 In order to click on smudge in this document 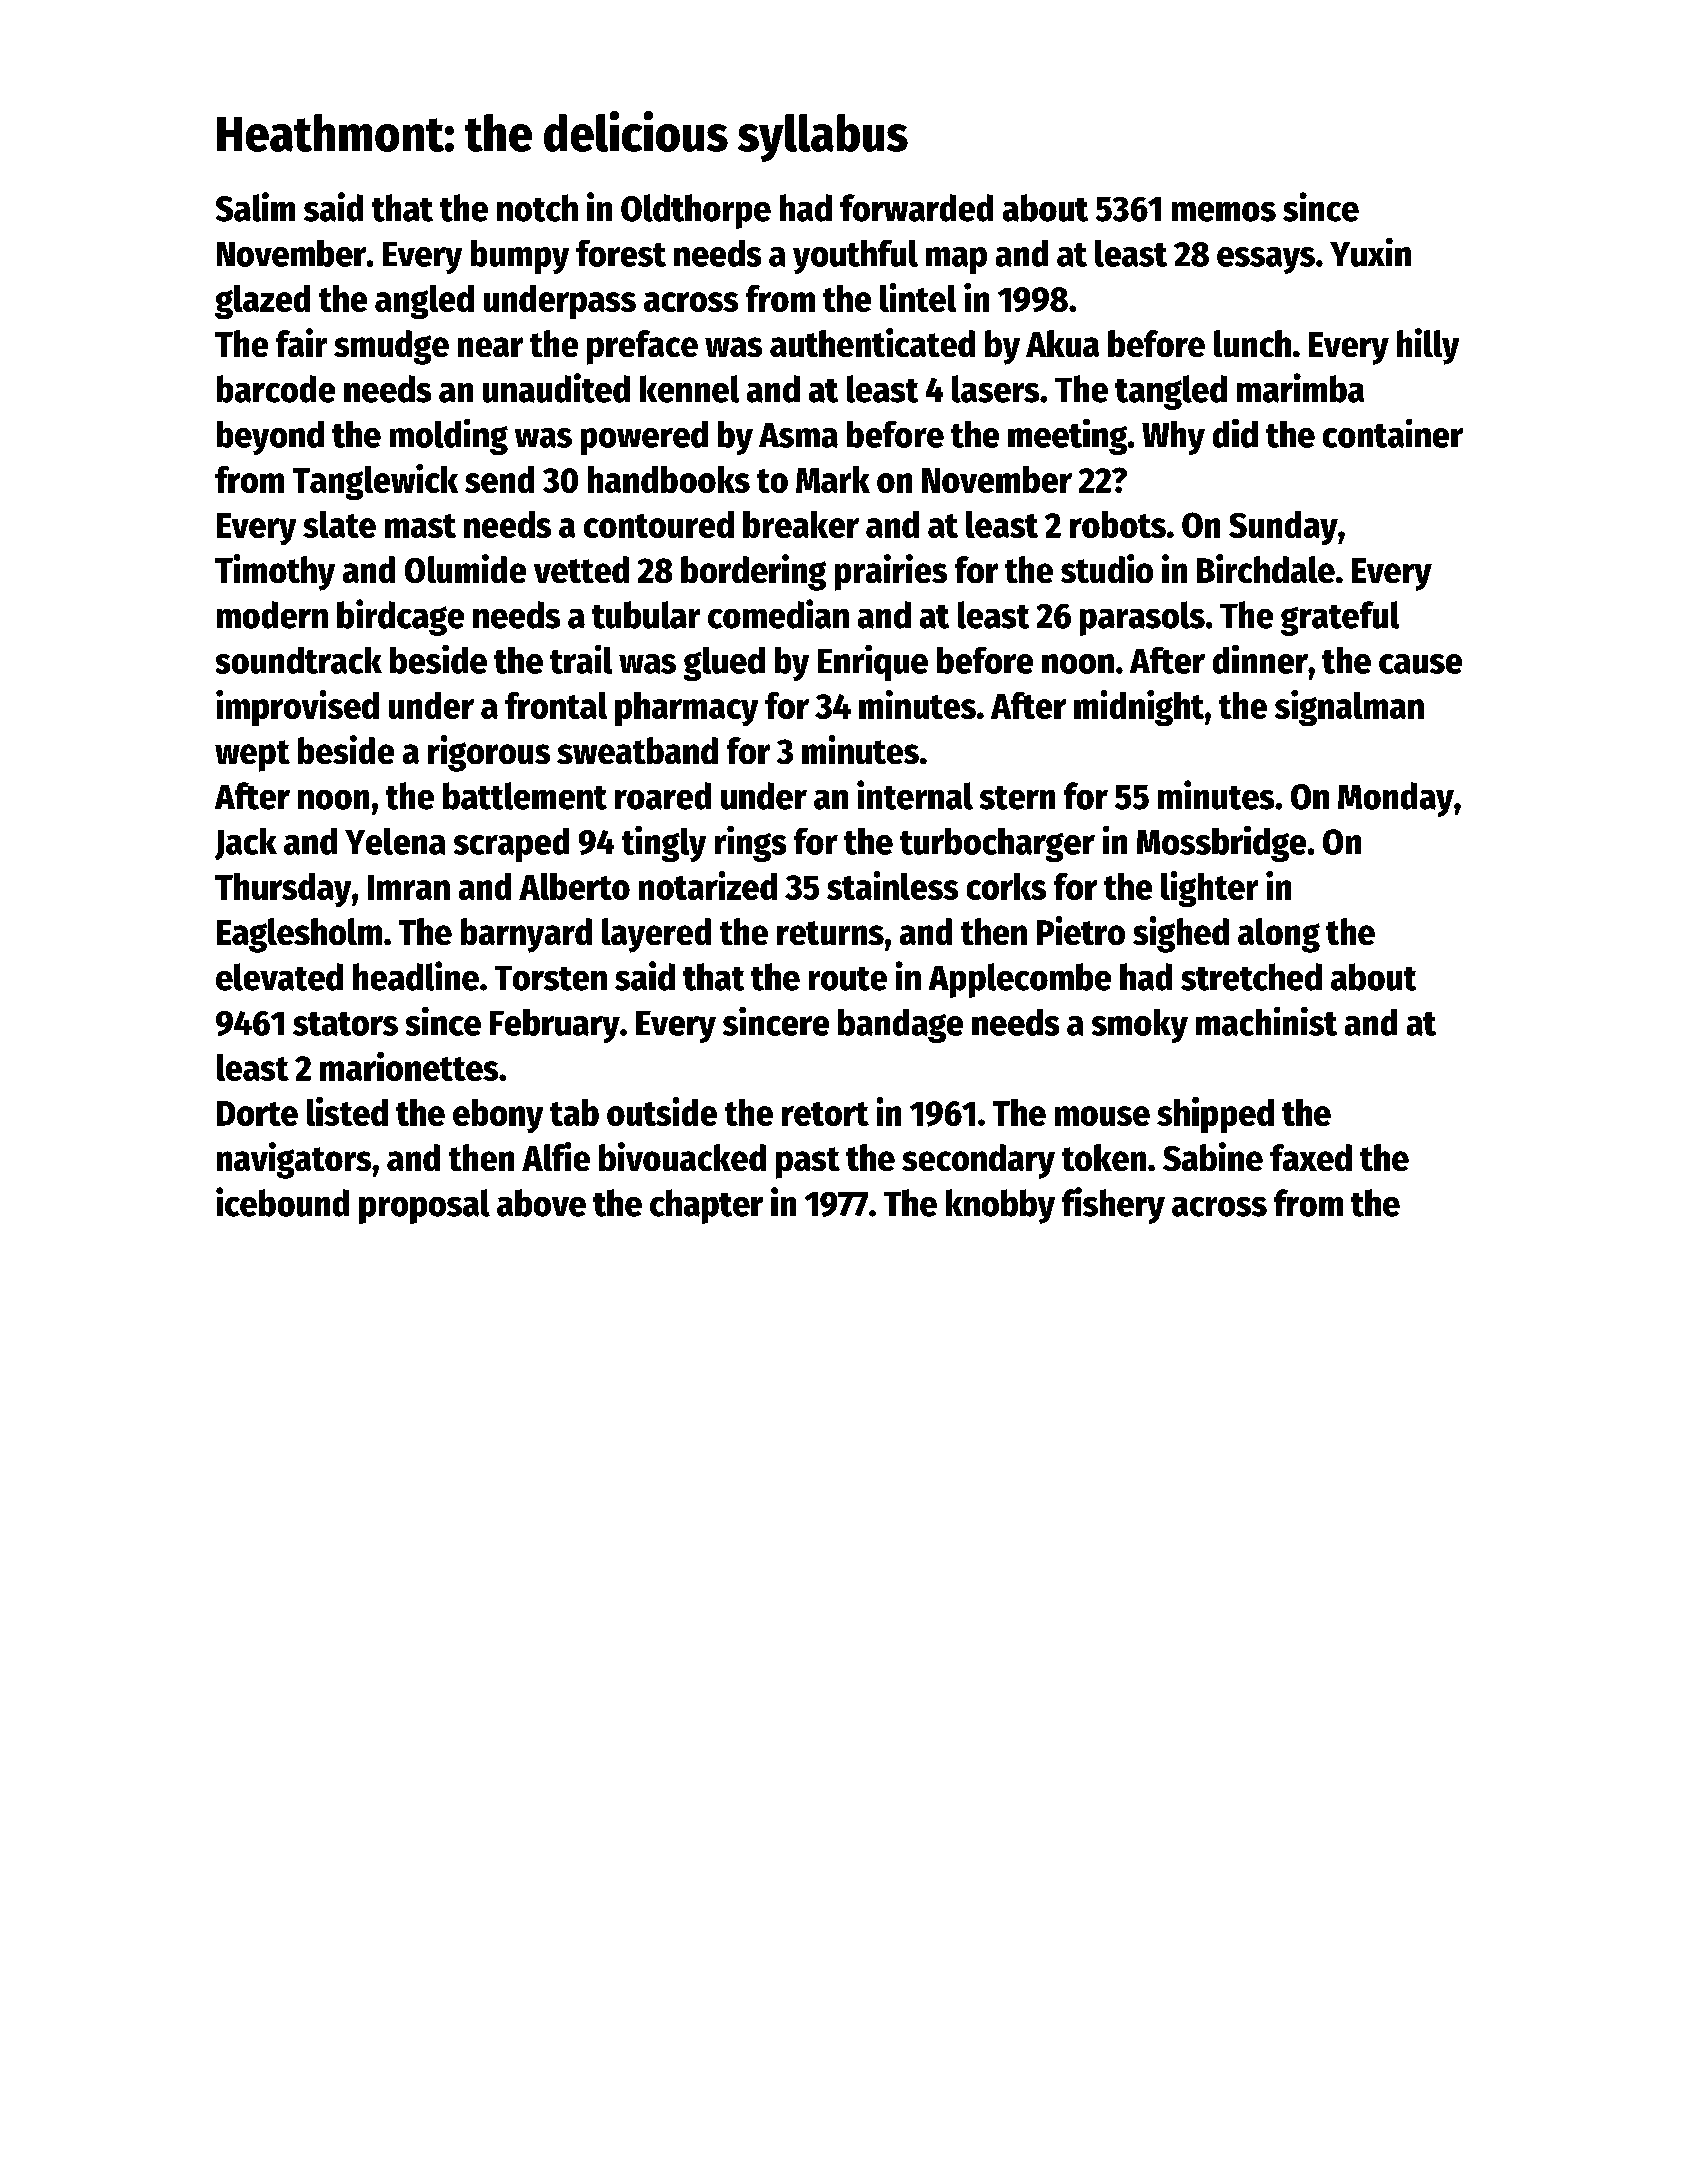, I will do `click(391, 347)`.
